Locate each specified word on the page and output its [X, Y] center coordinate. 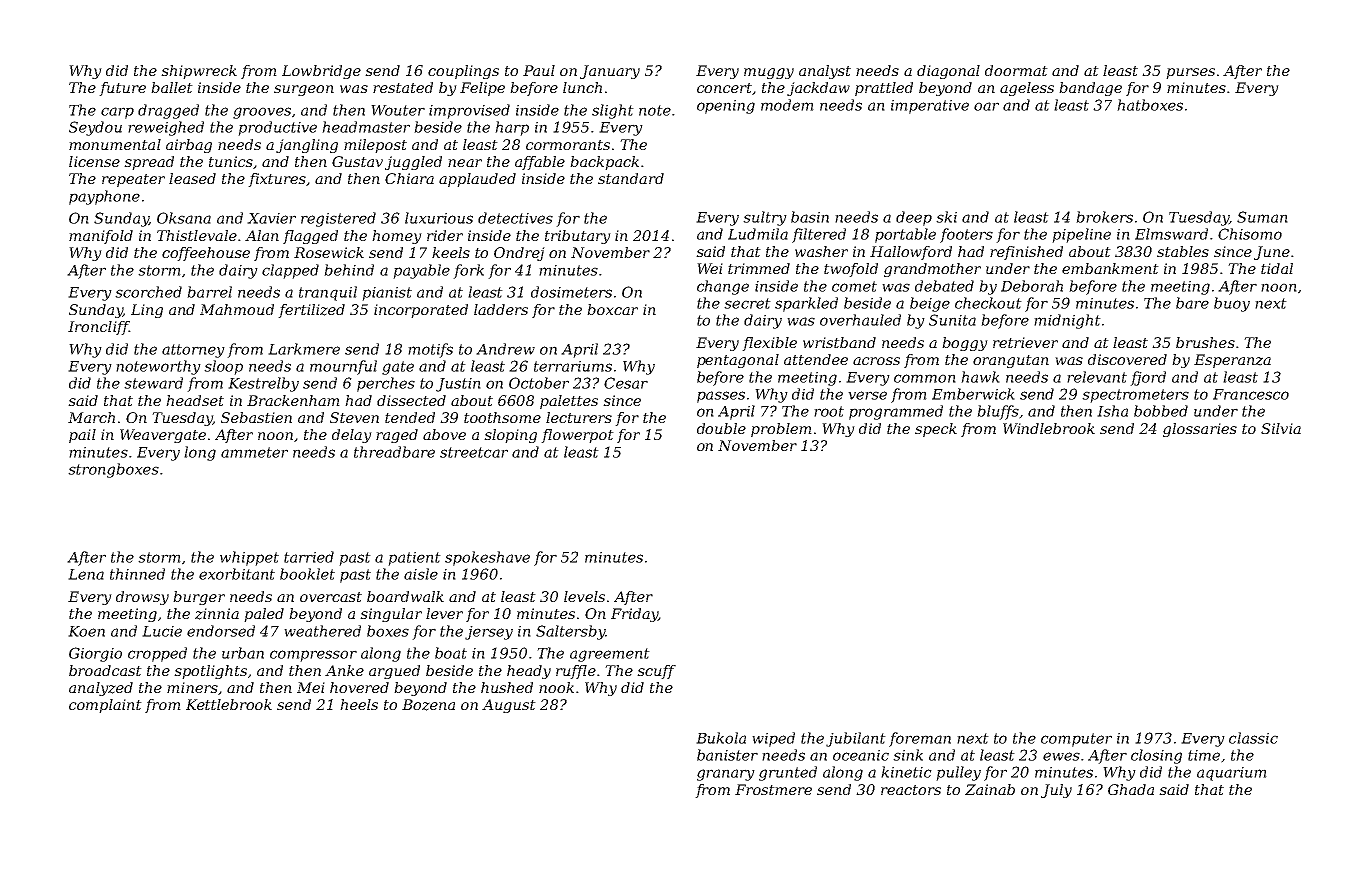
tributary [578, 237]
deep [914, 218]
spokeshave [487, 558]
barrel [209, 292]
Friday [634, 615]
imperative [930, 107]
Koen [86, 631]
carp [117, 113]
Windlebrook [1049, 428]
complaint [105, 706]
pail [82, 436]
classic [1253, 738]
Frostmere [773, 789]
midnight [1067, 321]
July [1056, 791]
